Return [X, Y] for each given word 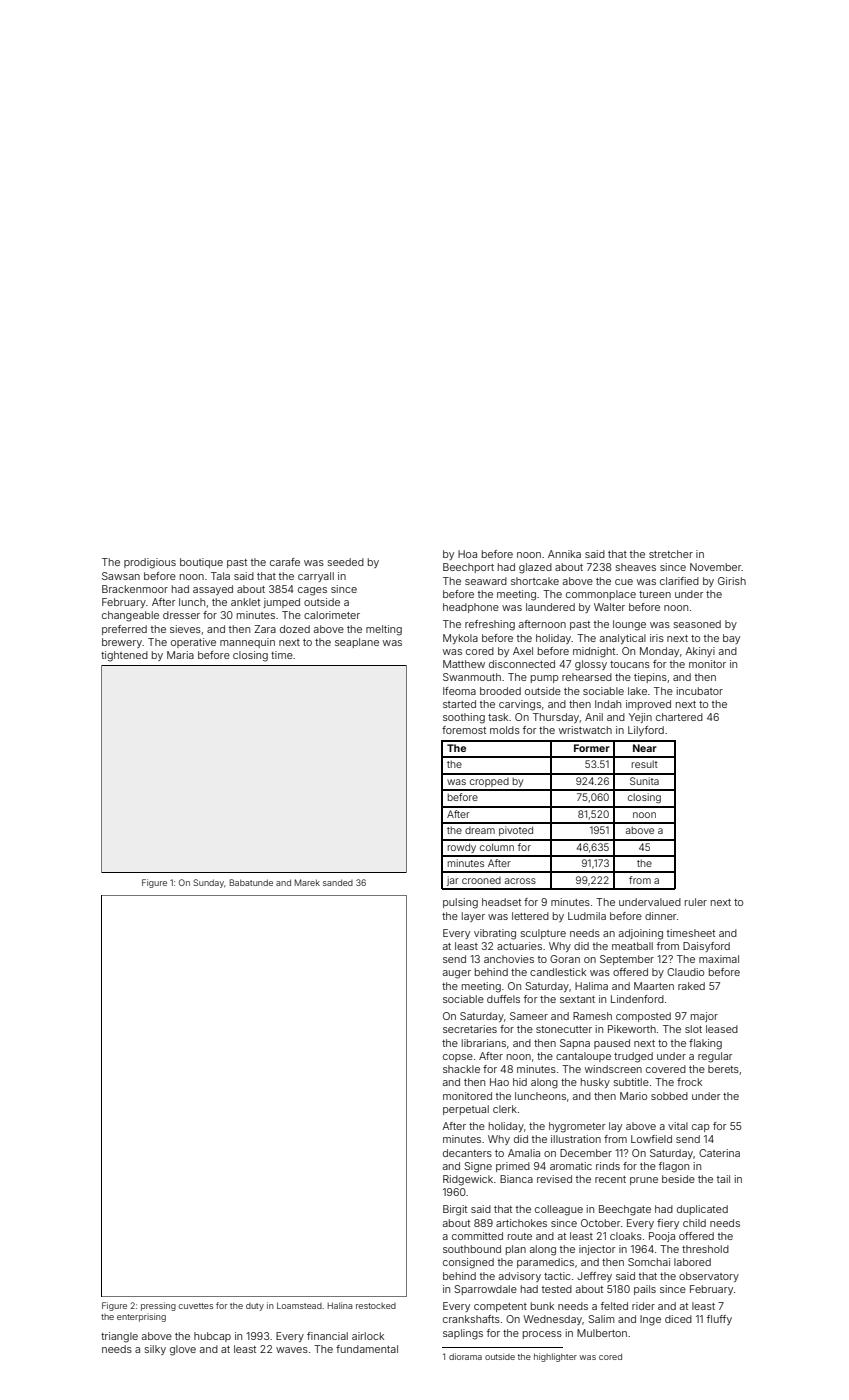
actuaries [519, 946]
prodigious [150, 563]
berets [723, 1069]
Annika [564, 554]
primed [513, 1167]
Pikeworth [632, 1029]
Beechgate [625, 1210]
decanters [467, 1153]
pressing [158, 1306]
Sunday [208, 883]
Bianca [516, 1179]
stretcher [671, 554]
